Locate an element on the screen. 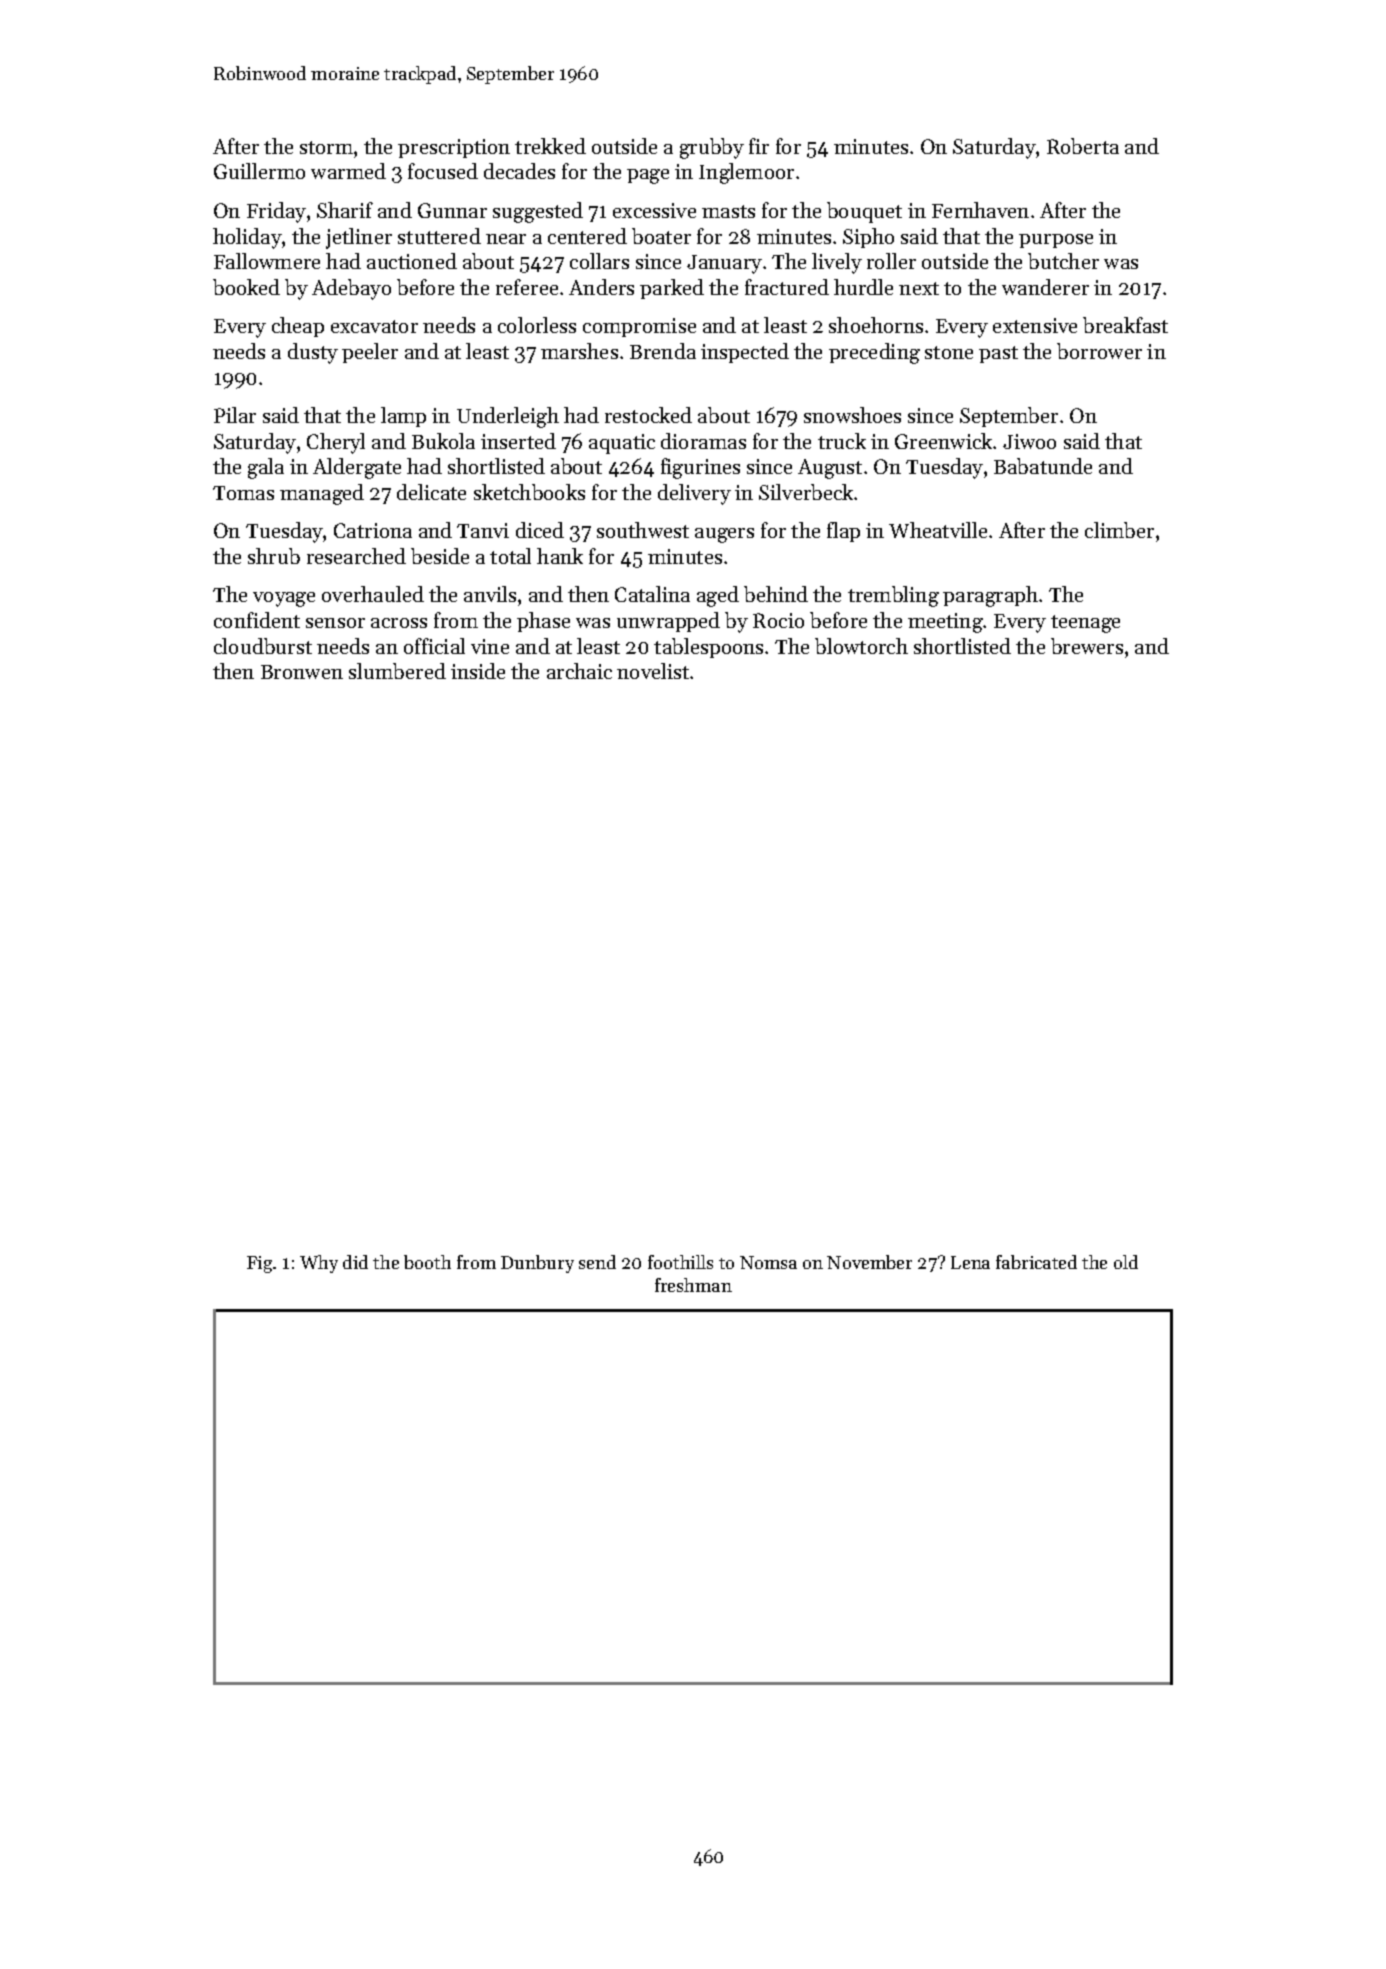 This screenshot has width=1386, height=1969. Why is located at coordinates (319, 1264).
